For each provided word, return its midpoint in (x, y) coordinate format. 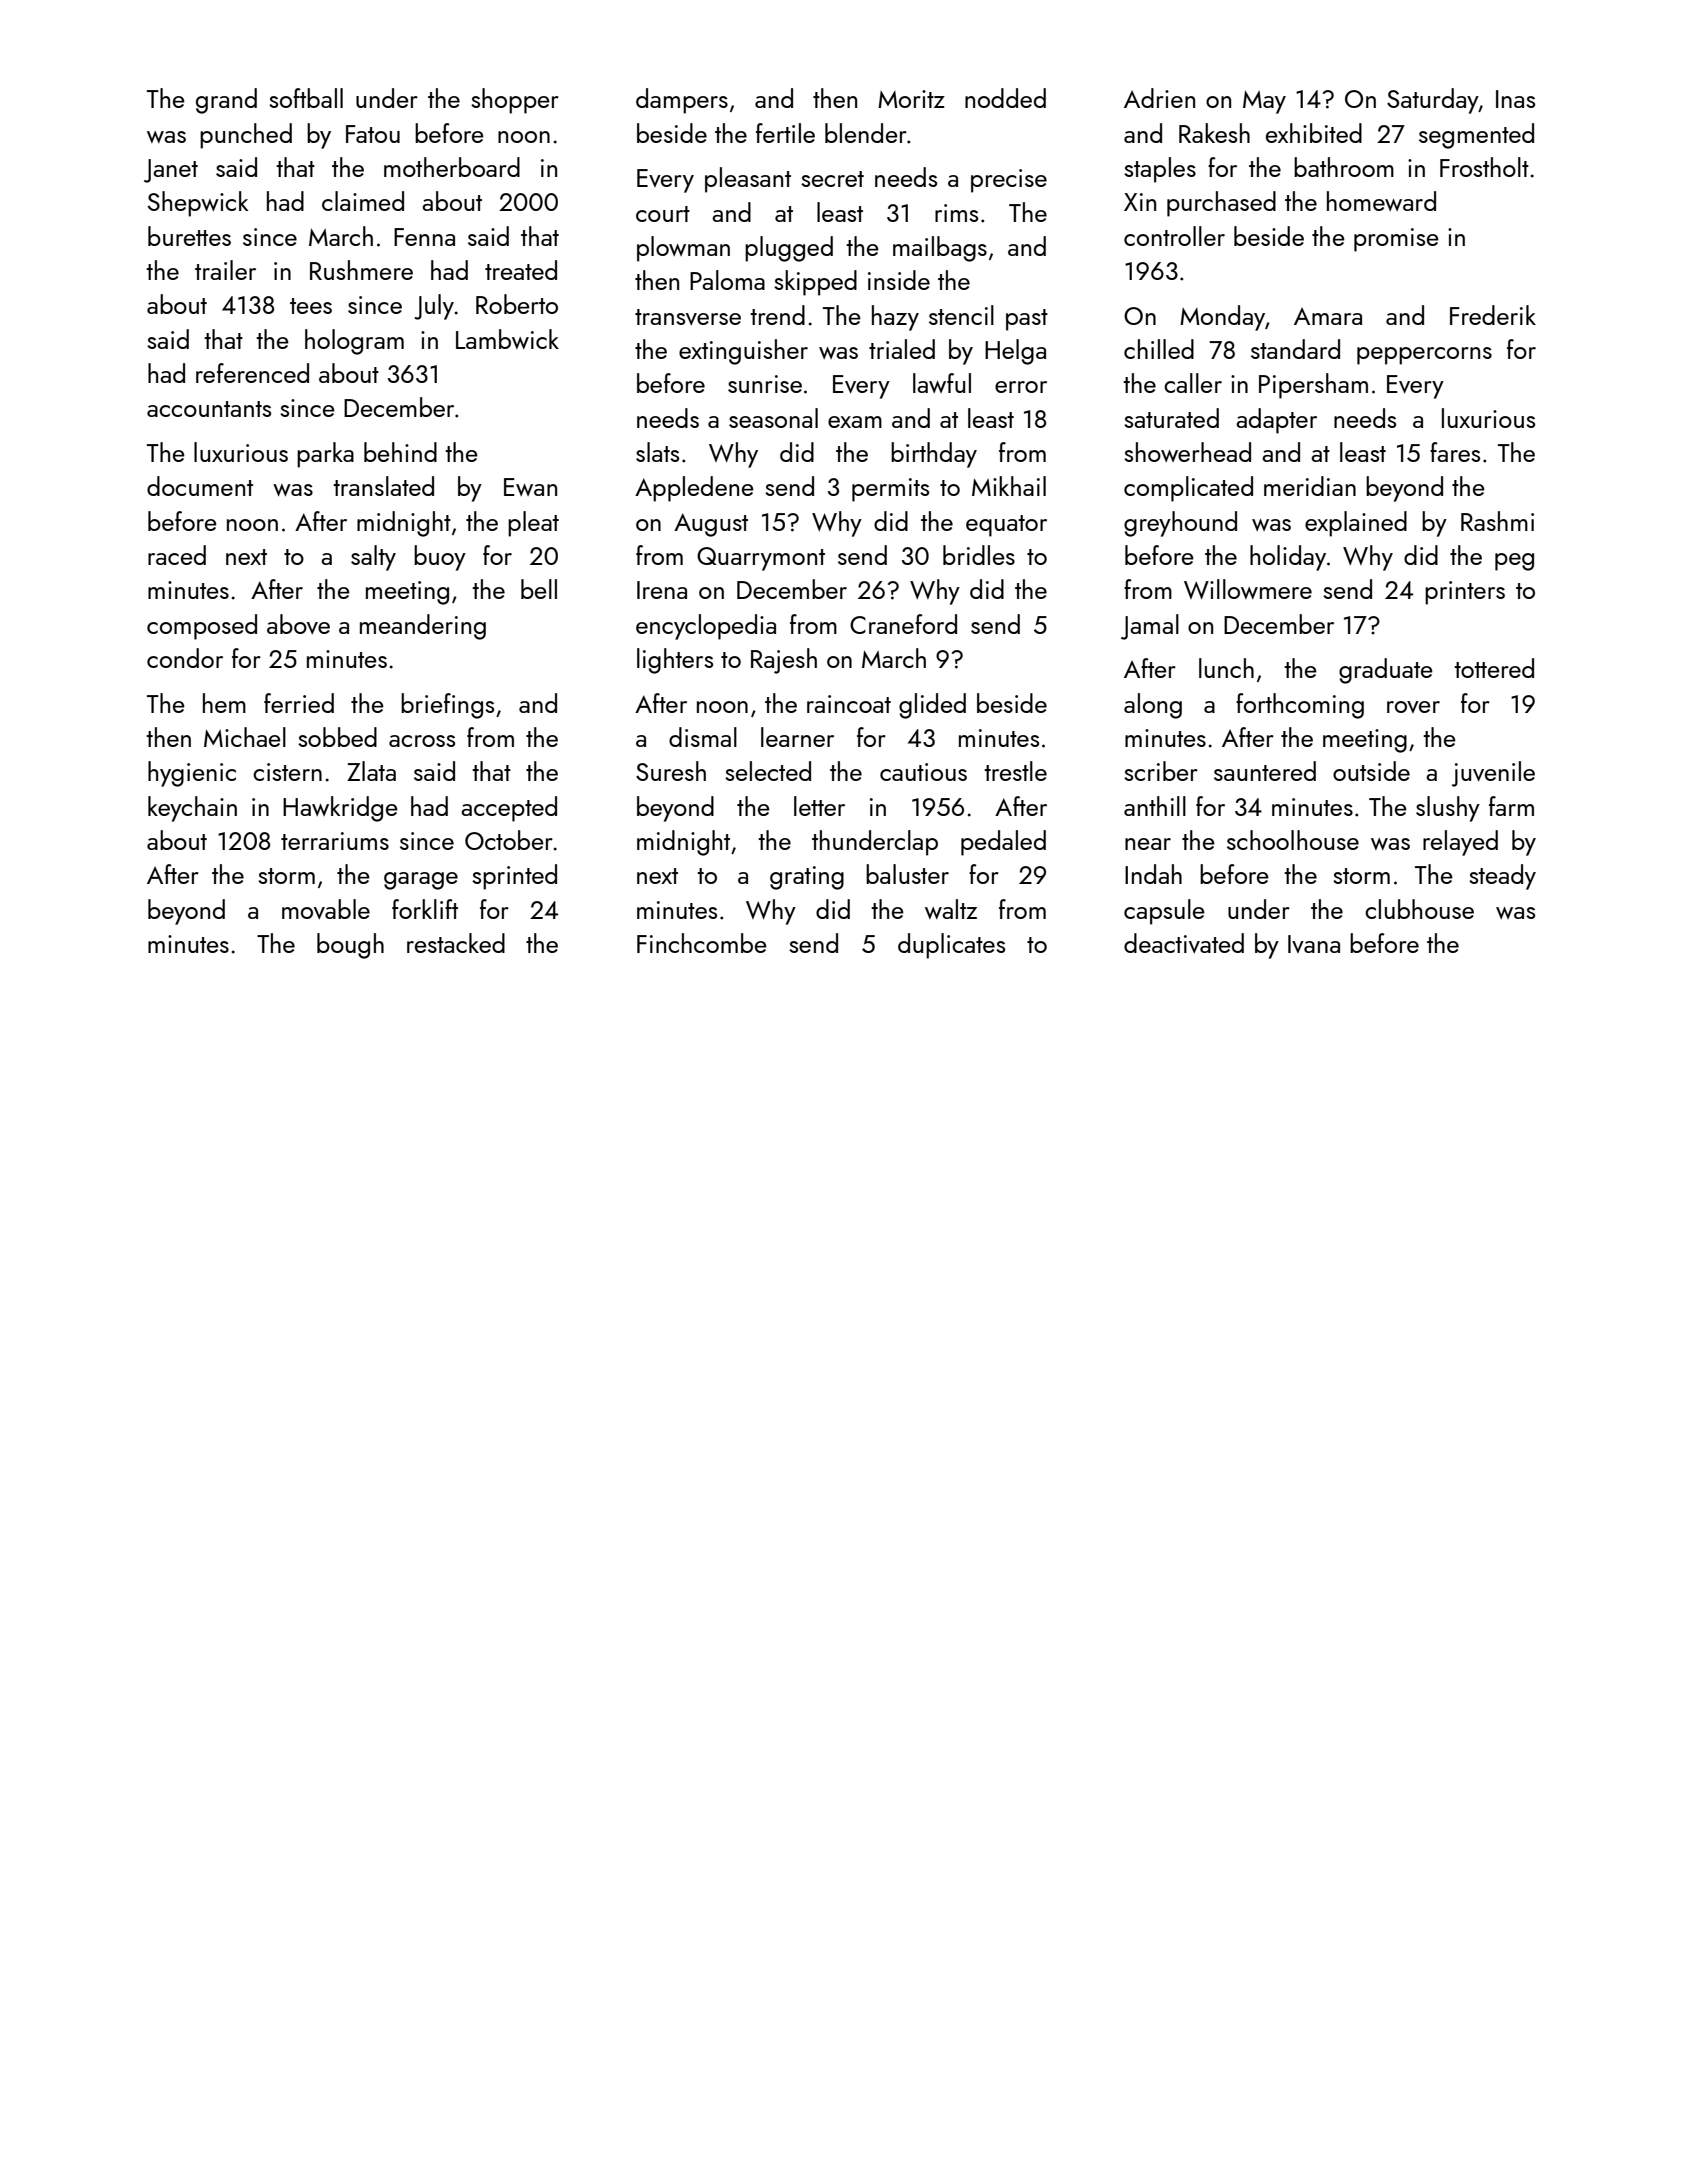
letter (819, 806)
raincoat (849, 704)
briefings (447, 706)
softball (306, 98)
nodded (1005, 98)
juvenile (1493, 774)
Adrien (1159, 98)
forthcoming (1300, 706)
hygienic (192, 774)
